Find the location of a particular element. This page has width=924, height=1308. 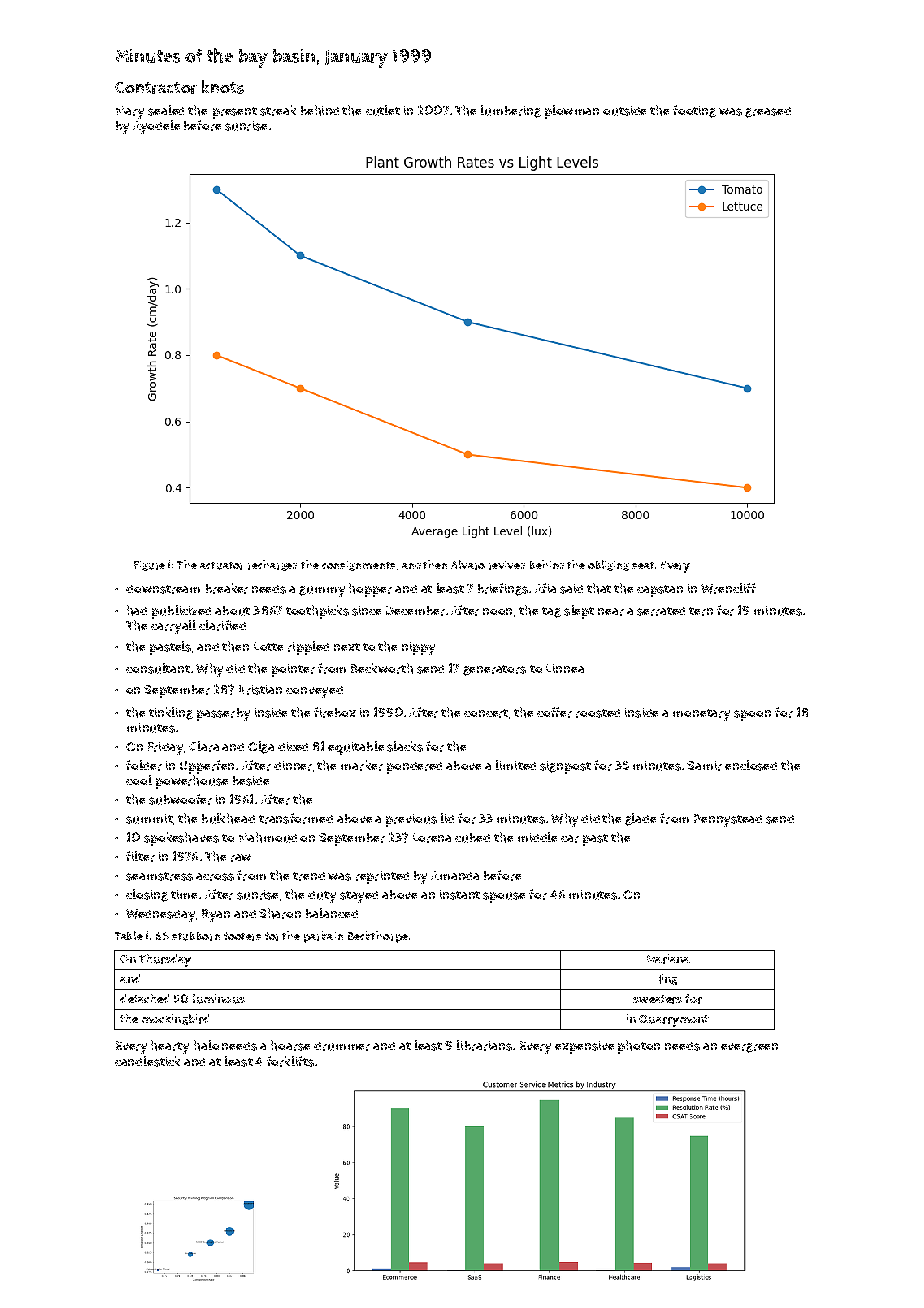

consignments is located at coordinates (358, 566).
